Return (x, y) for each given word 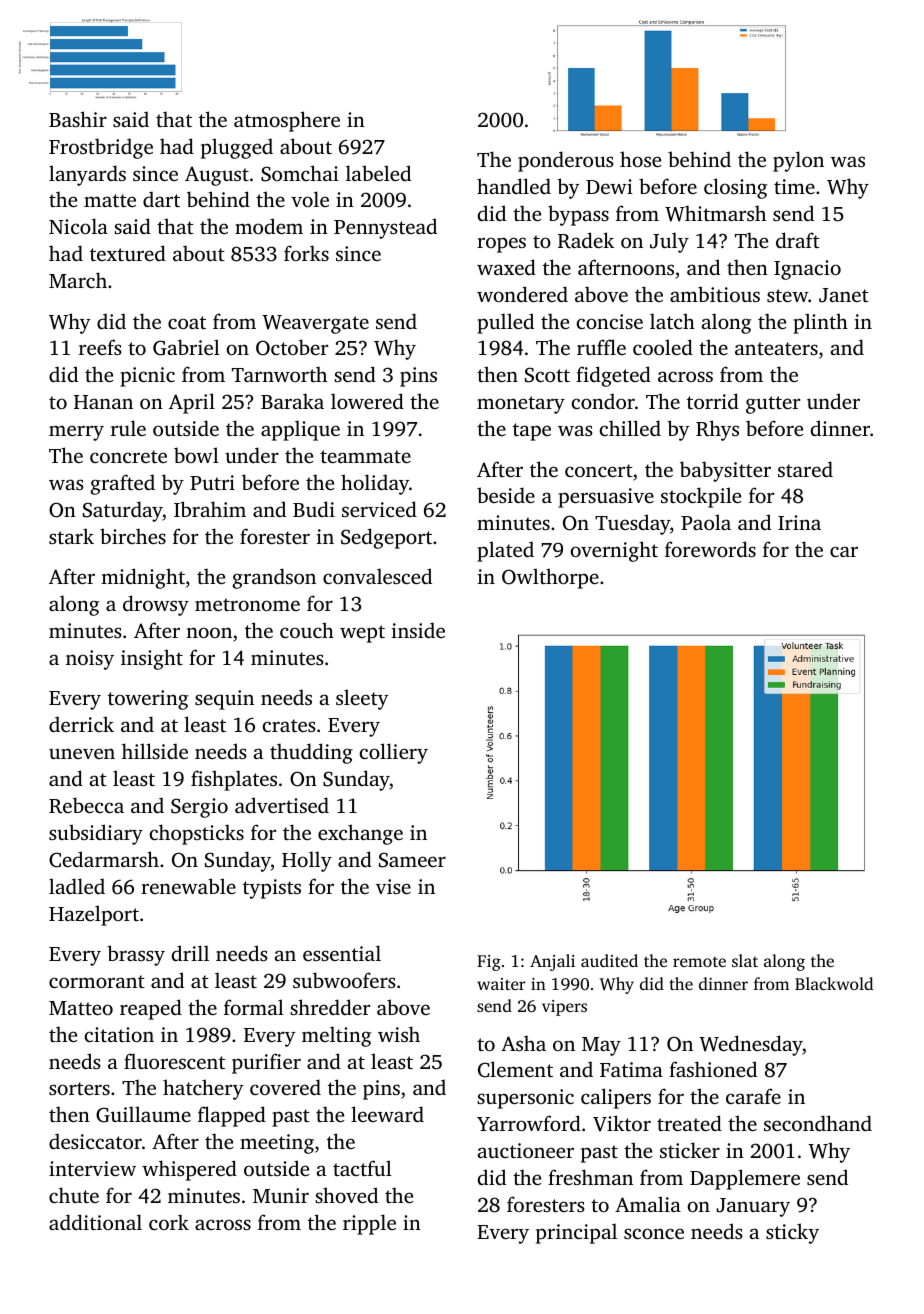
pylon (798, 161)
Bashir (78, 119)
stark (71, 536)
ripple (369, 1224)
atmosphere (287, 121)
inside (418, 630)
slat (745, 960)
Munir (281, 1195)
